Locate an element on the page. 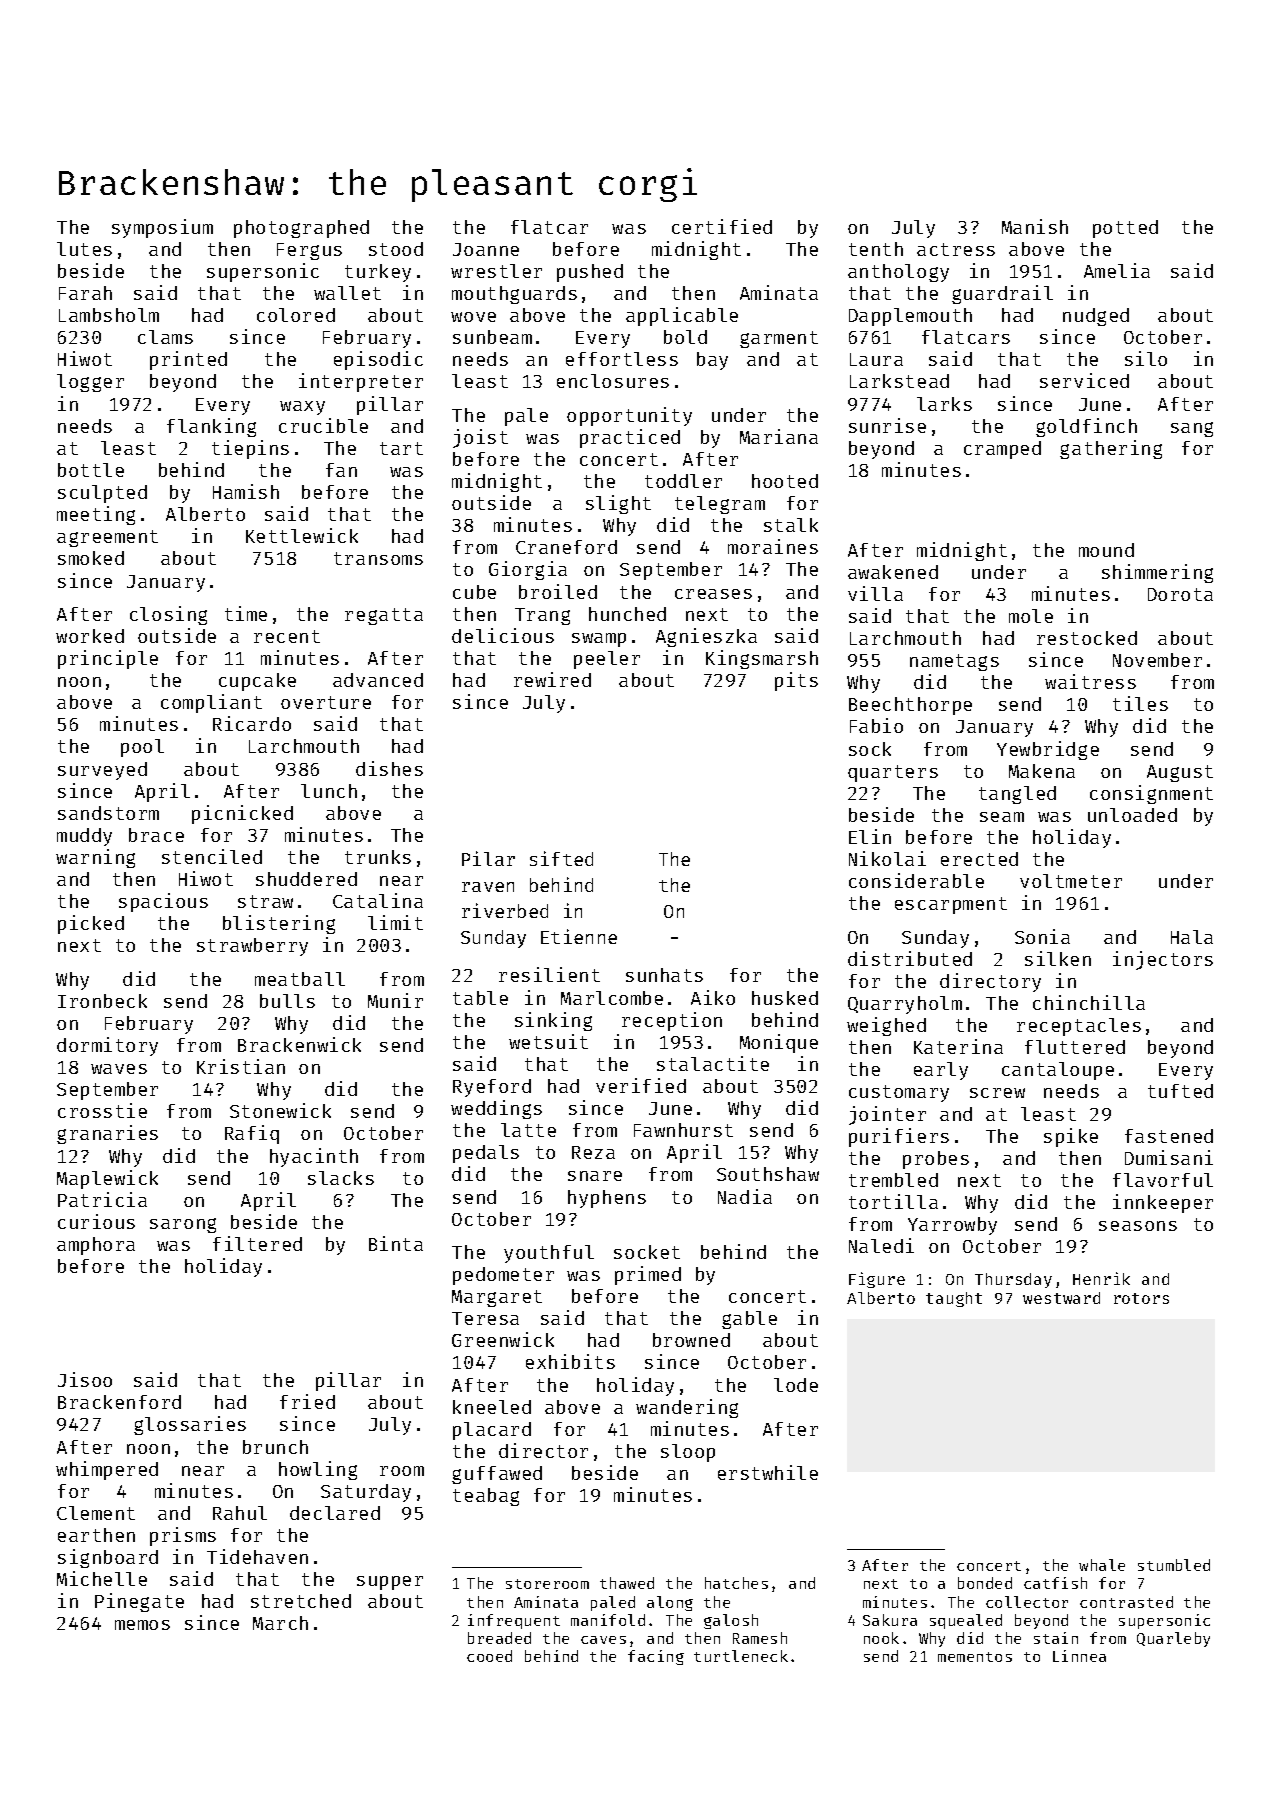  Clement is located at coordinates (96, 1513).
